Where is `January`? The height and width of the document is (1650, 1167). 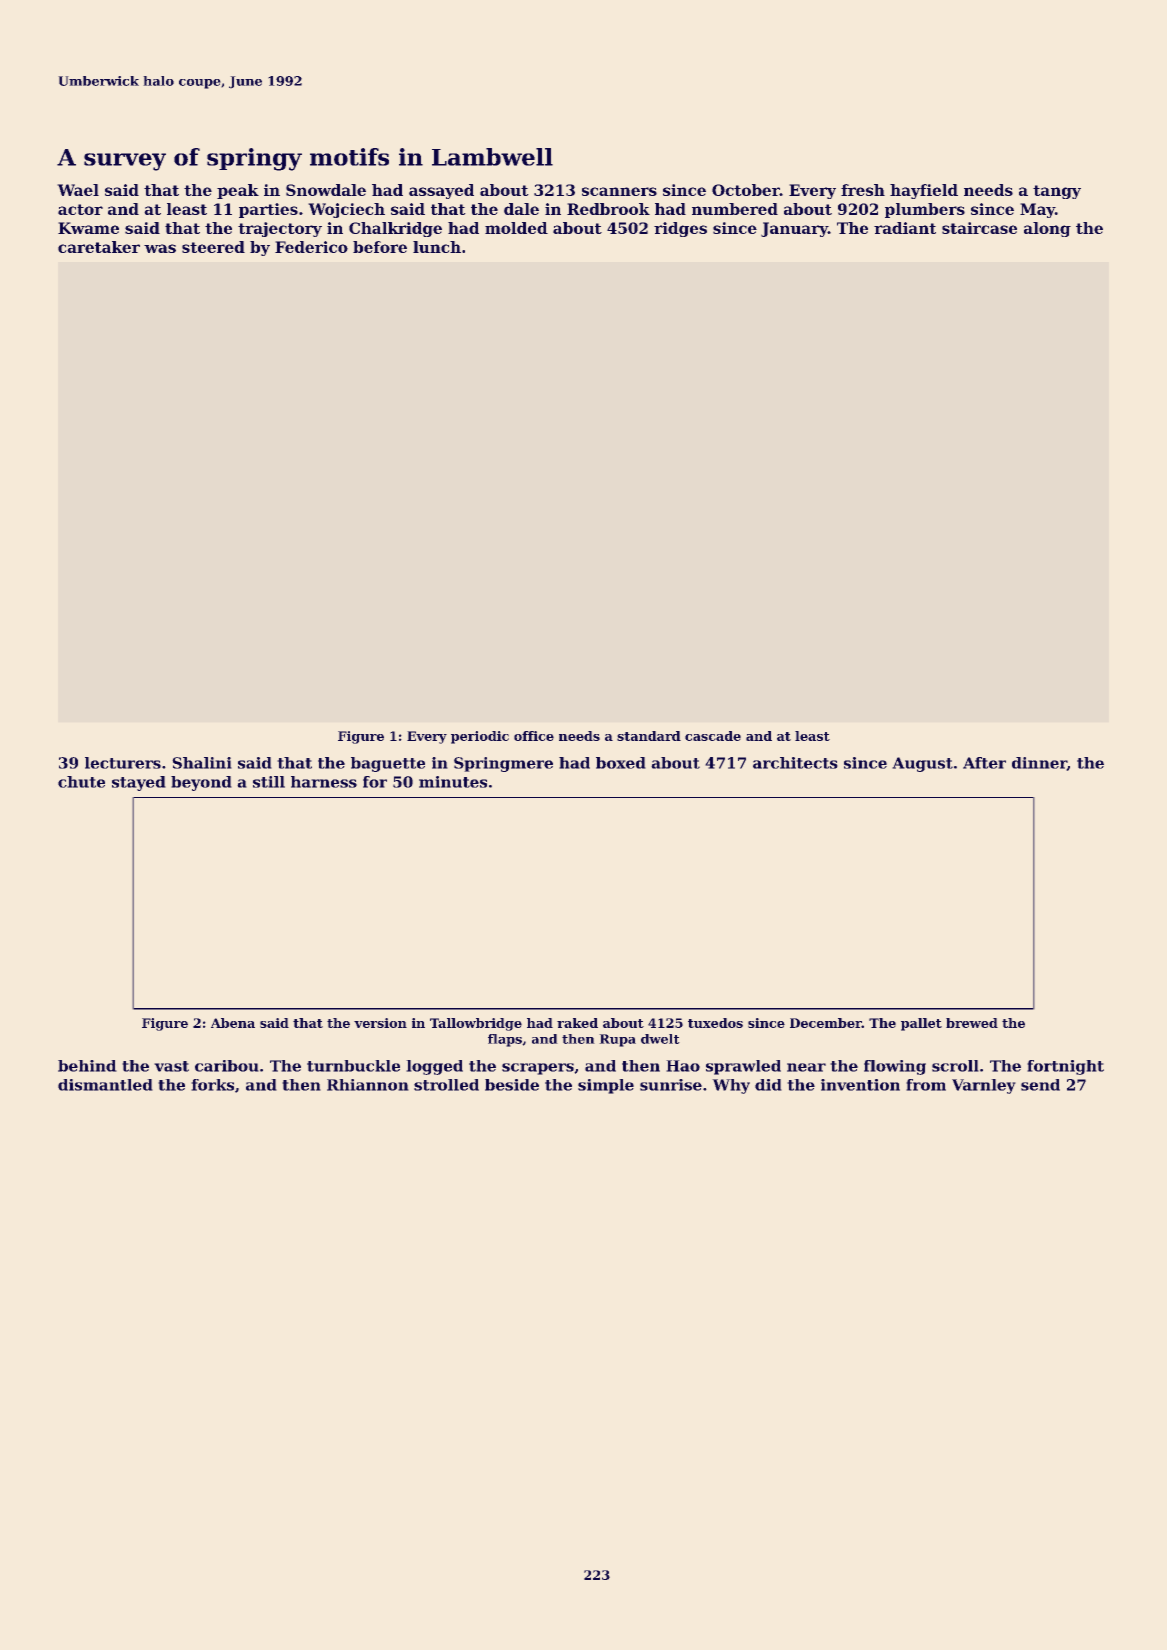
January is located at coordinates (794, 229).
